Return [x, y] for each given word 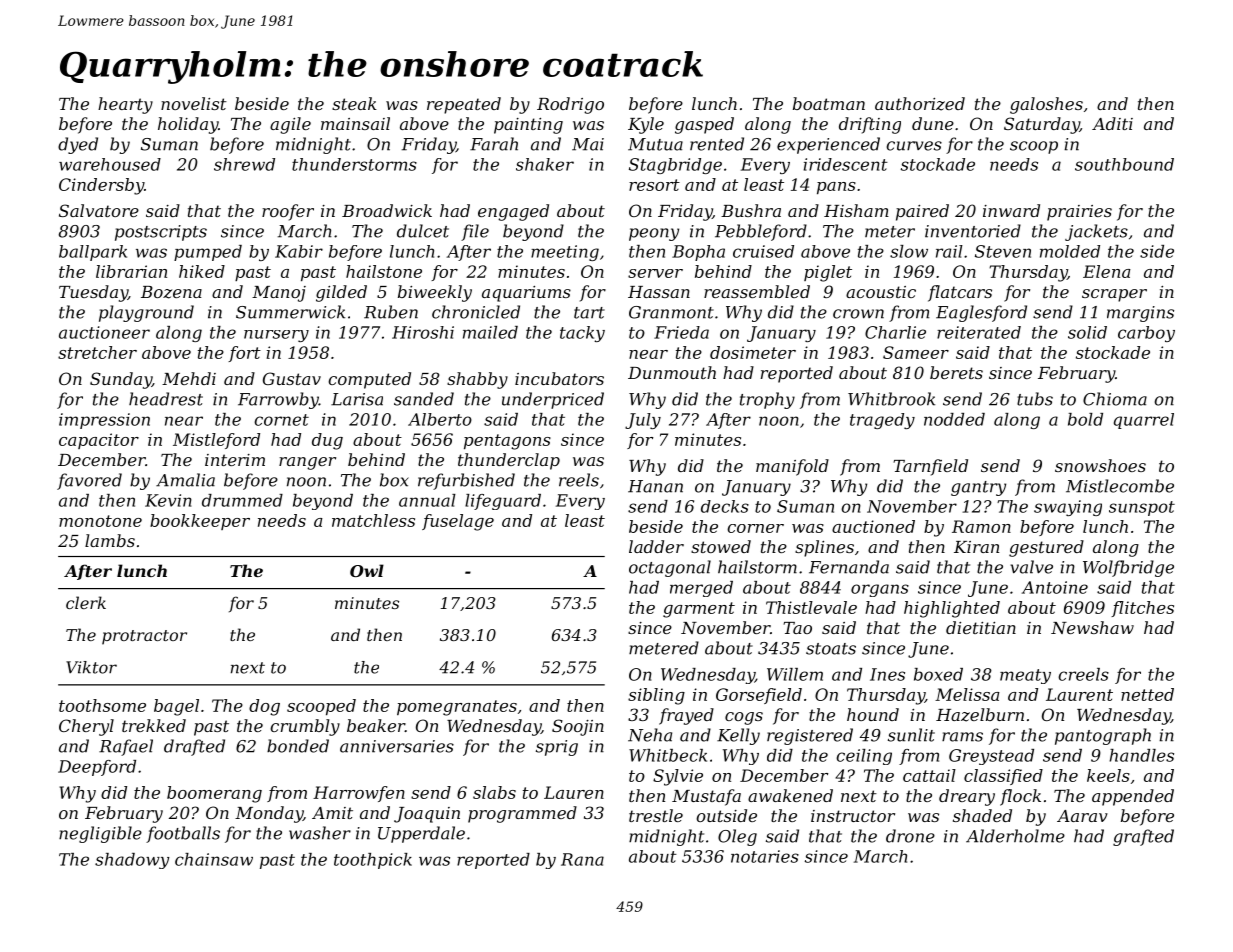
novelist [194, 103]
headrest [166, 399]
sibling [656, 696]
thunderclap [509, 461]
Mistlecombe [1120, 486]
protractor [144, 637]
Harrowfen [359, 794]
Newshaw [1092, 627]
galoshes [1046, 105]
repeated [464, 105]
